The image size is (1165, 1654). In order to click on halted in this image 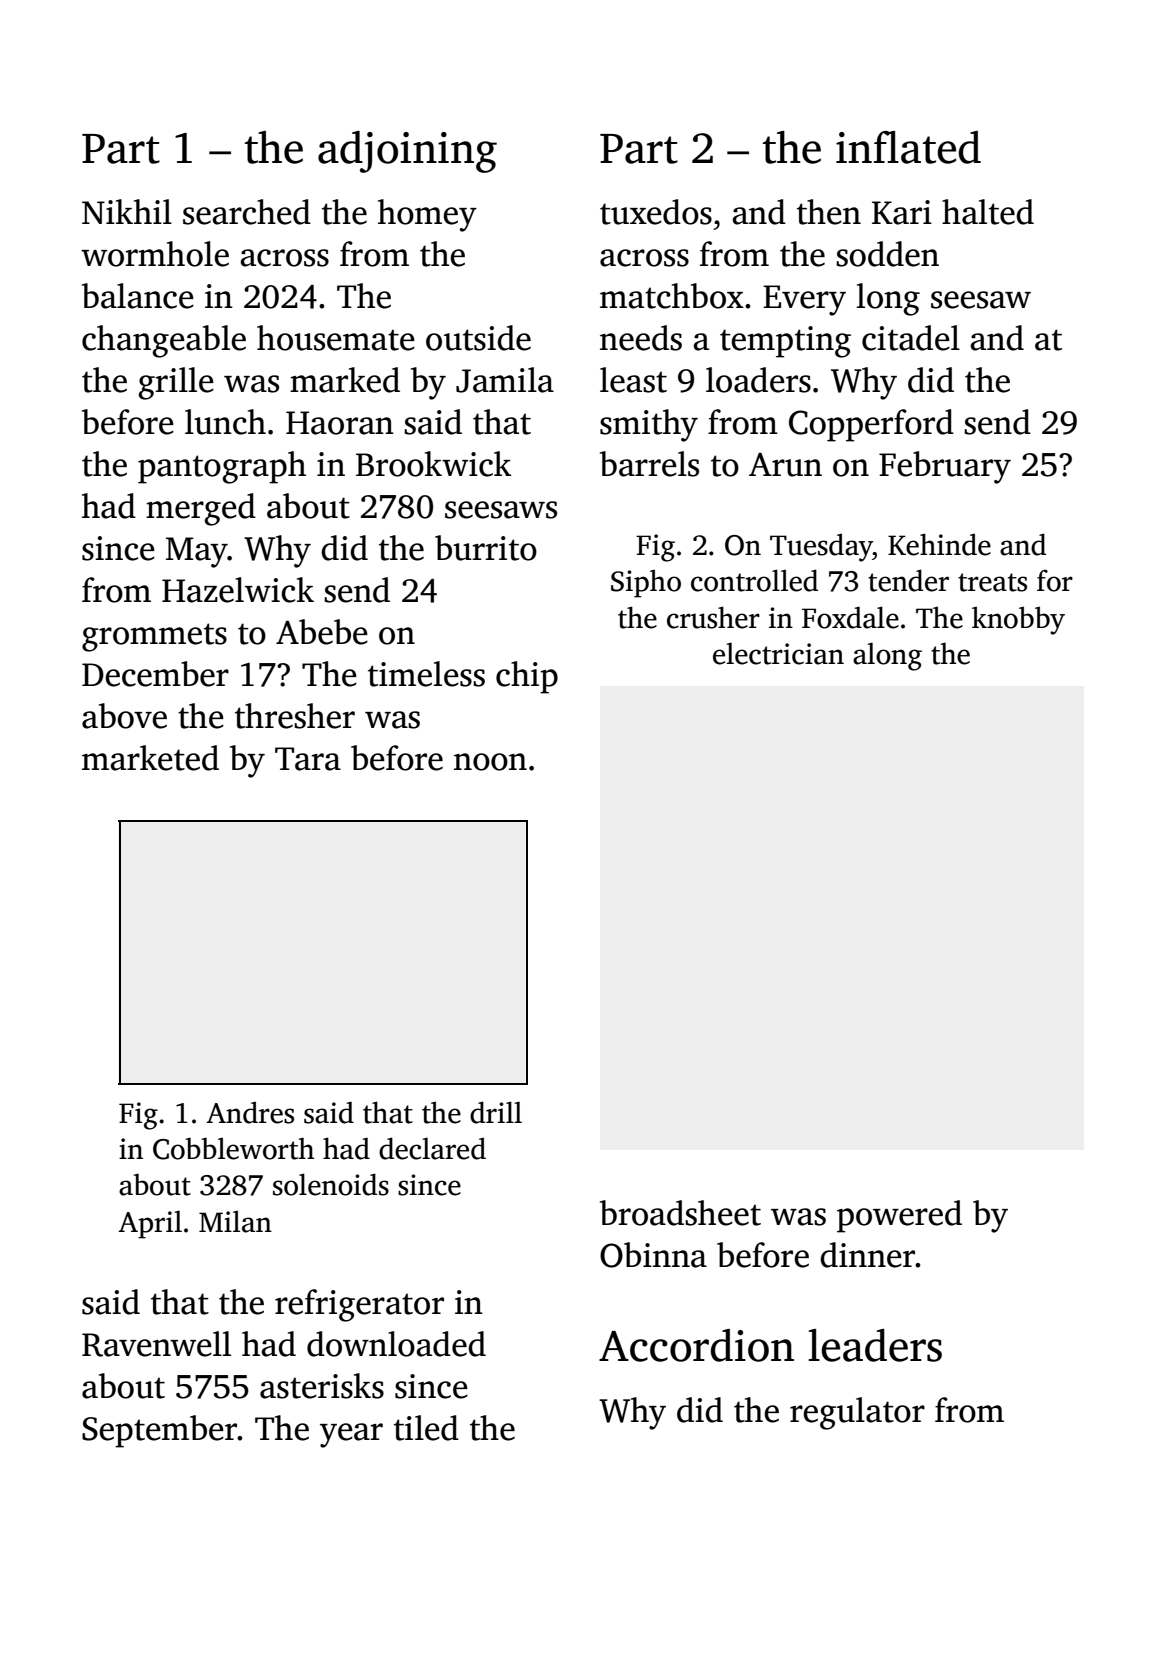, I will do `click(988, 212)`.
